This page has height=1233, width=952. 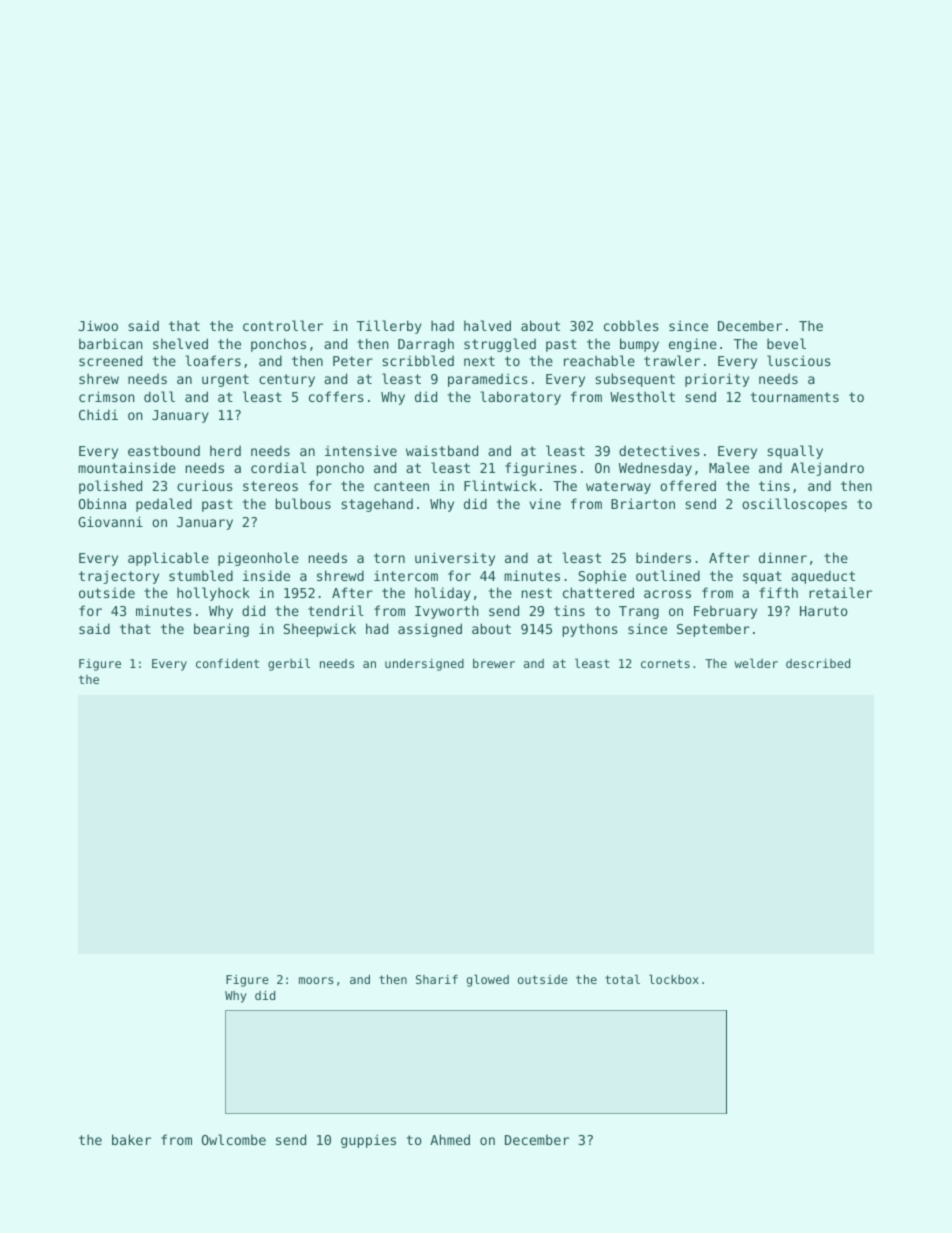 I want to click on described, so click(x=818, y=663).
